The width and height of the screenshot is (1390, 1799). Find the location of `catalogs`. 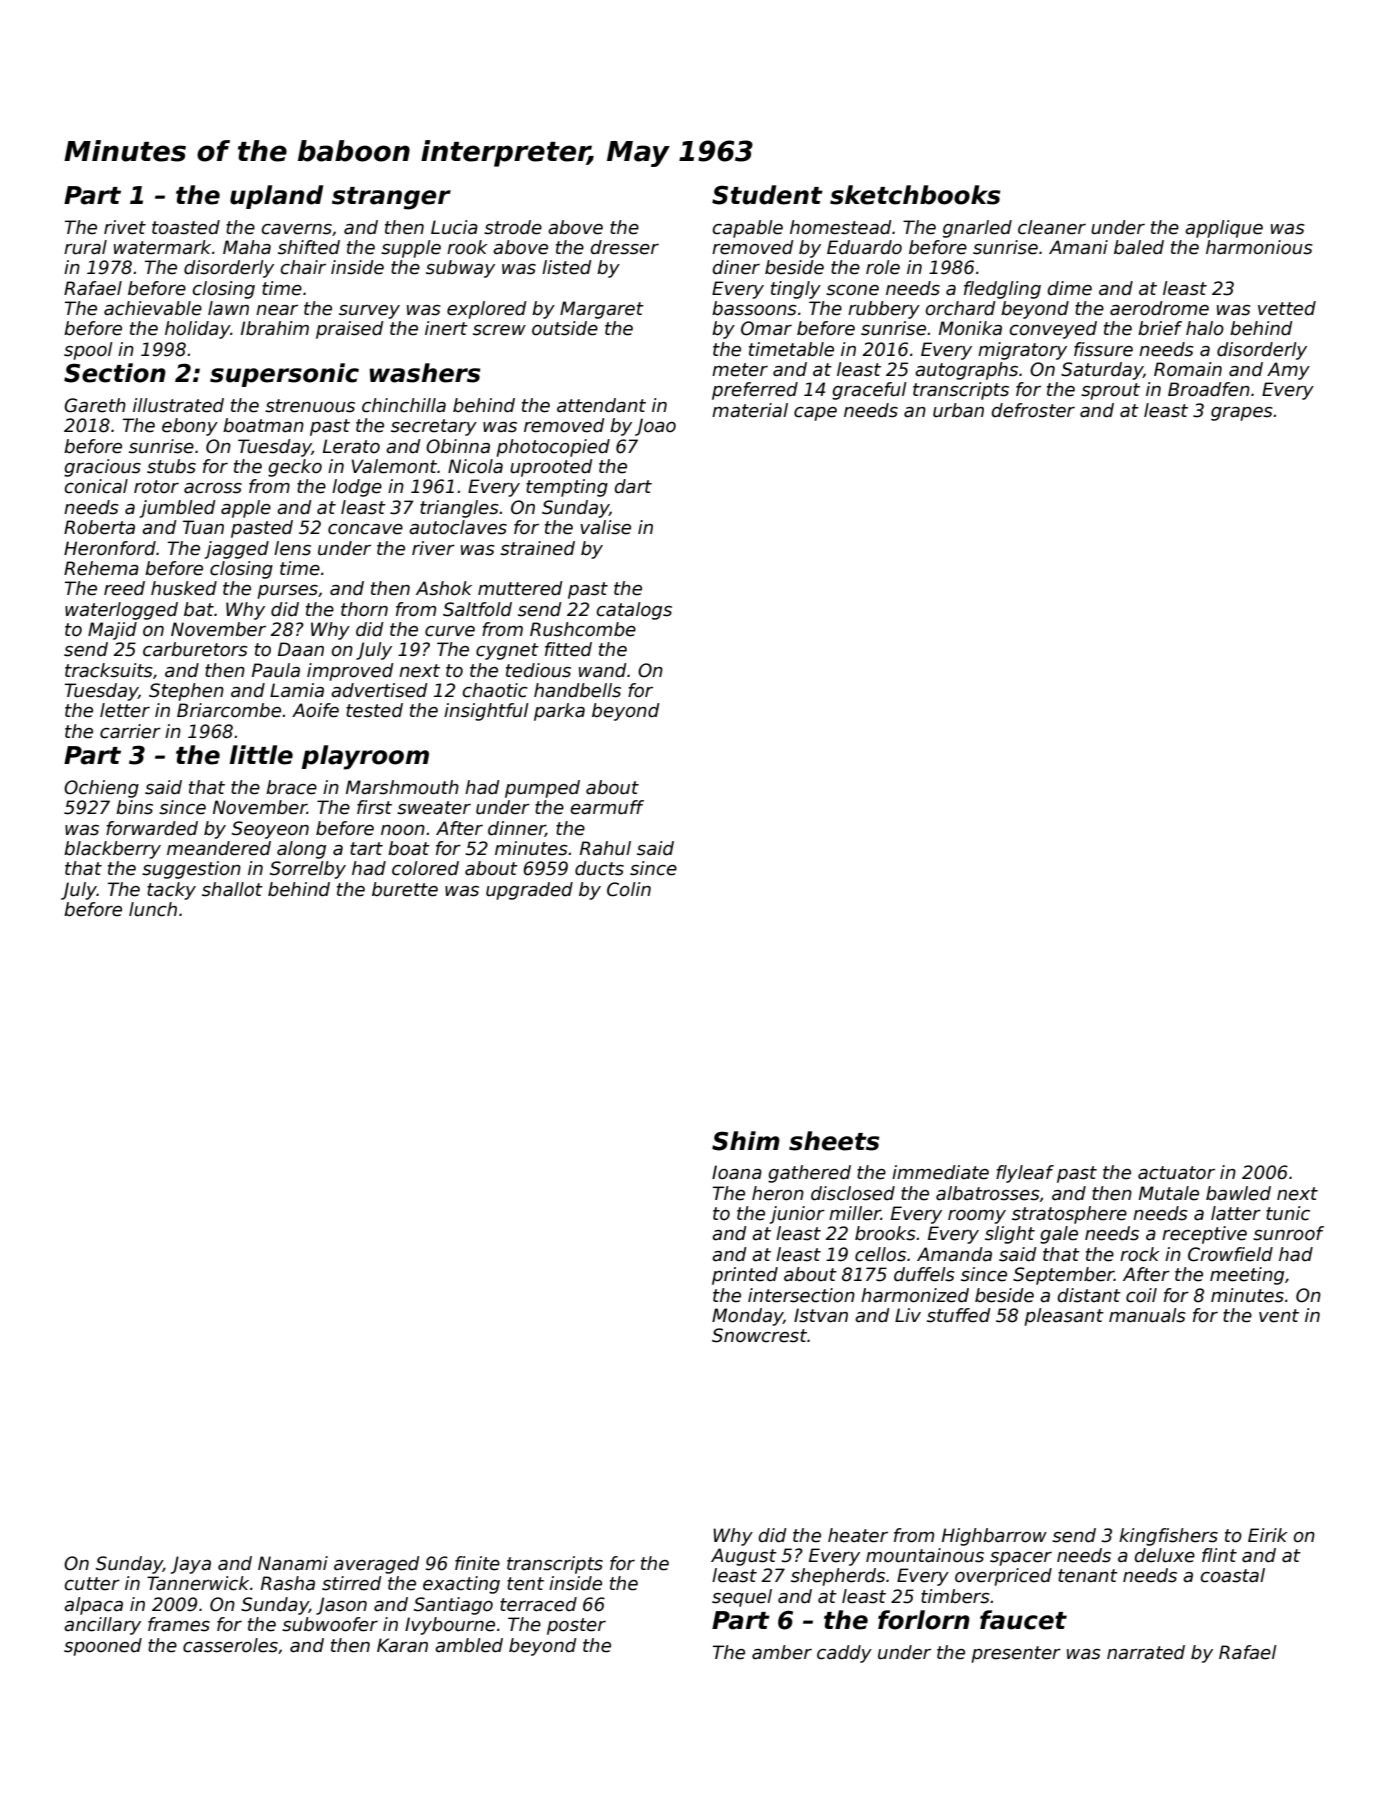

catalogs is located at coordinates (634, 611).
